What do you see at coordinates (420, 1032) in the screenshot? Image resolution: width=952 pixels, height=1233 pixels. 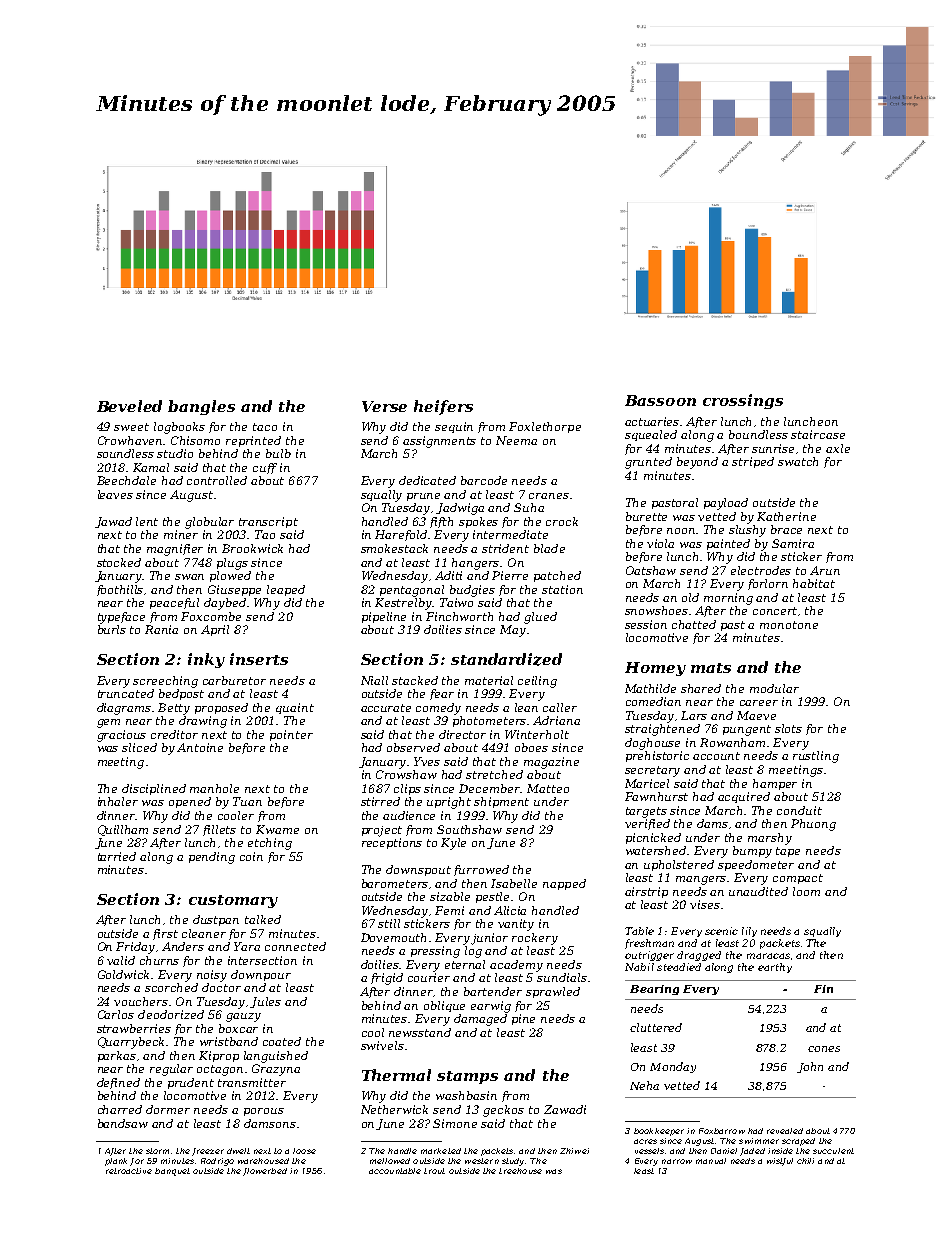 I see `newsstand` at bounding box center [420, 1032].
